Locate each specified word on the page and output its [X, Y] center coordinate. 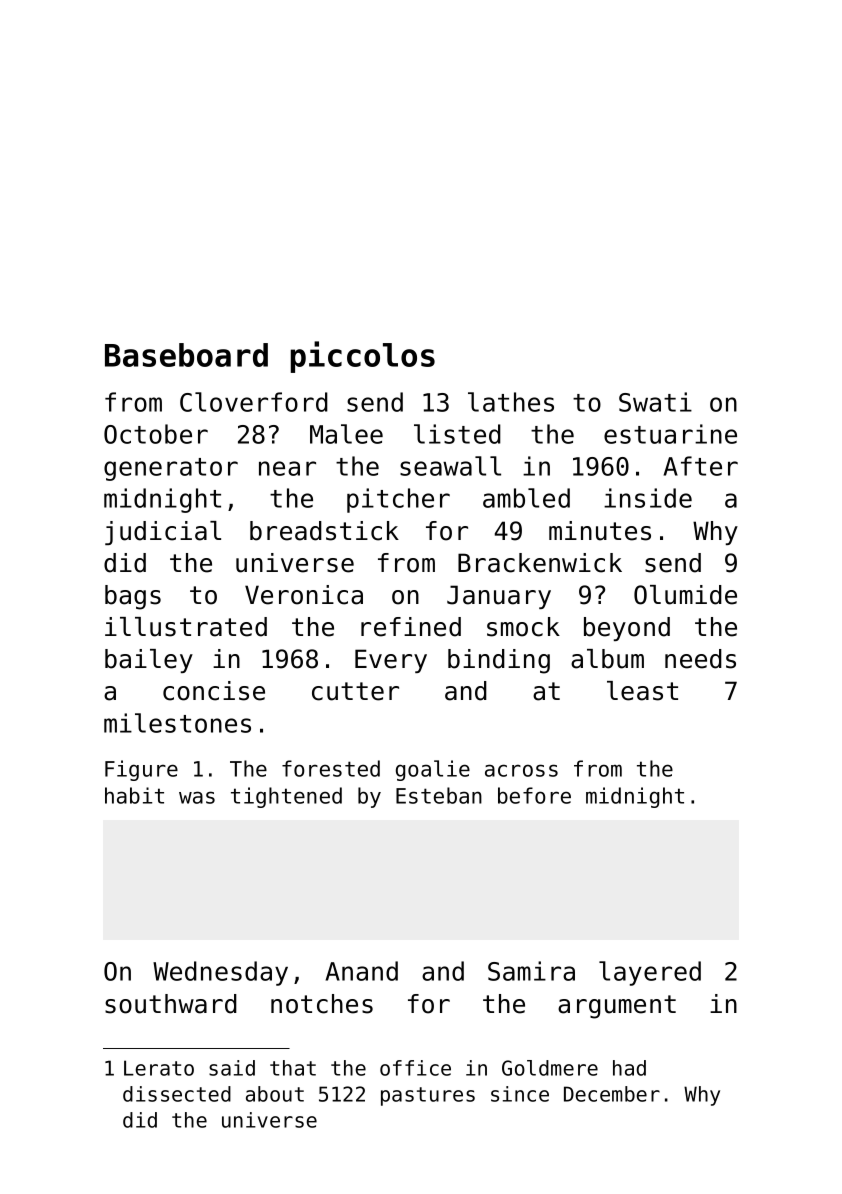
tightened [286, 797]
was [197, 797]
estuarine [670, 434]
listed [457, 434]
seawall [450, 466]
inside [648, 498]
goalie [433, 770]
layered [650, 973]
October [156, 434]
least [642, 691]
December [612, 1094]
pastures [428, 1096]
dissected [177, 1094]
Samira [531, 971]
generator [171, 469]
